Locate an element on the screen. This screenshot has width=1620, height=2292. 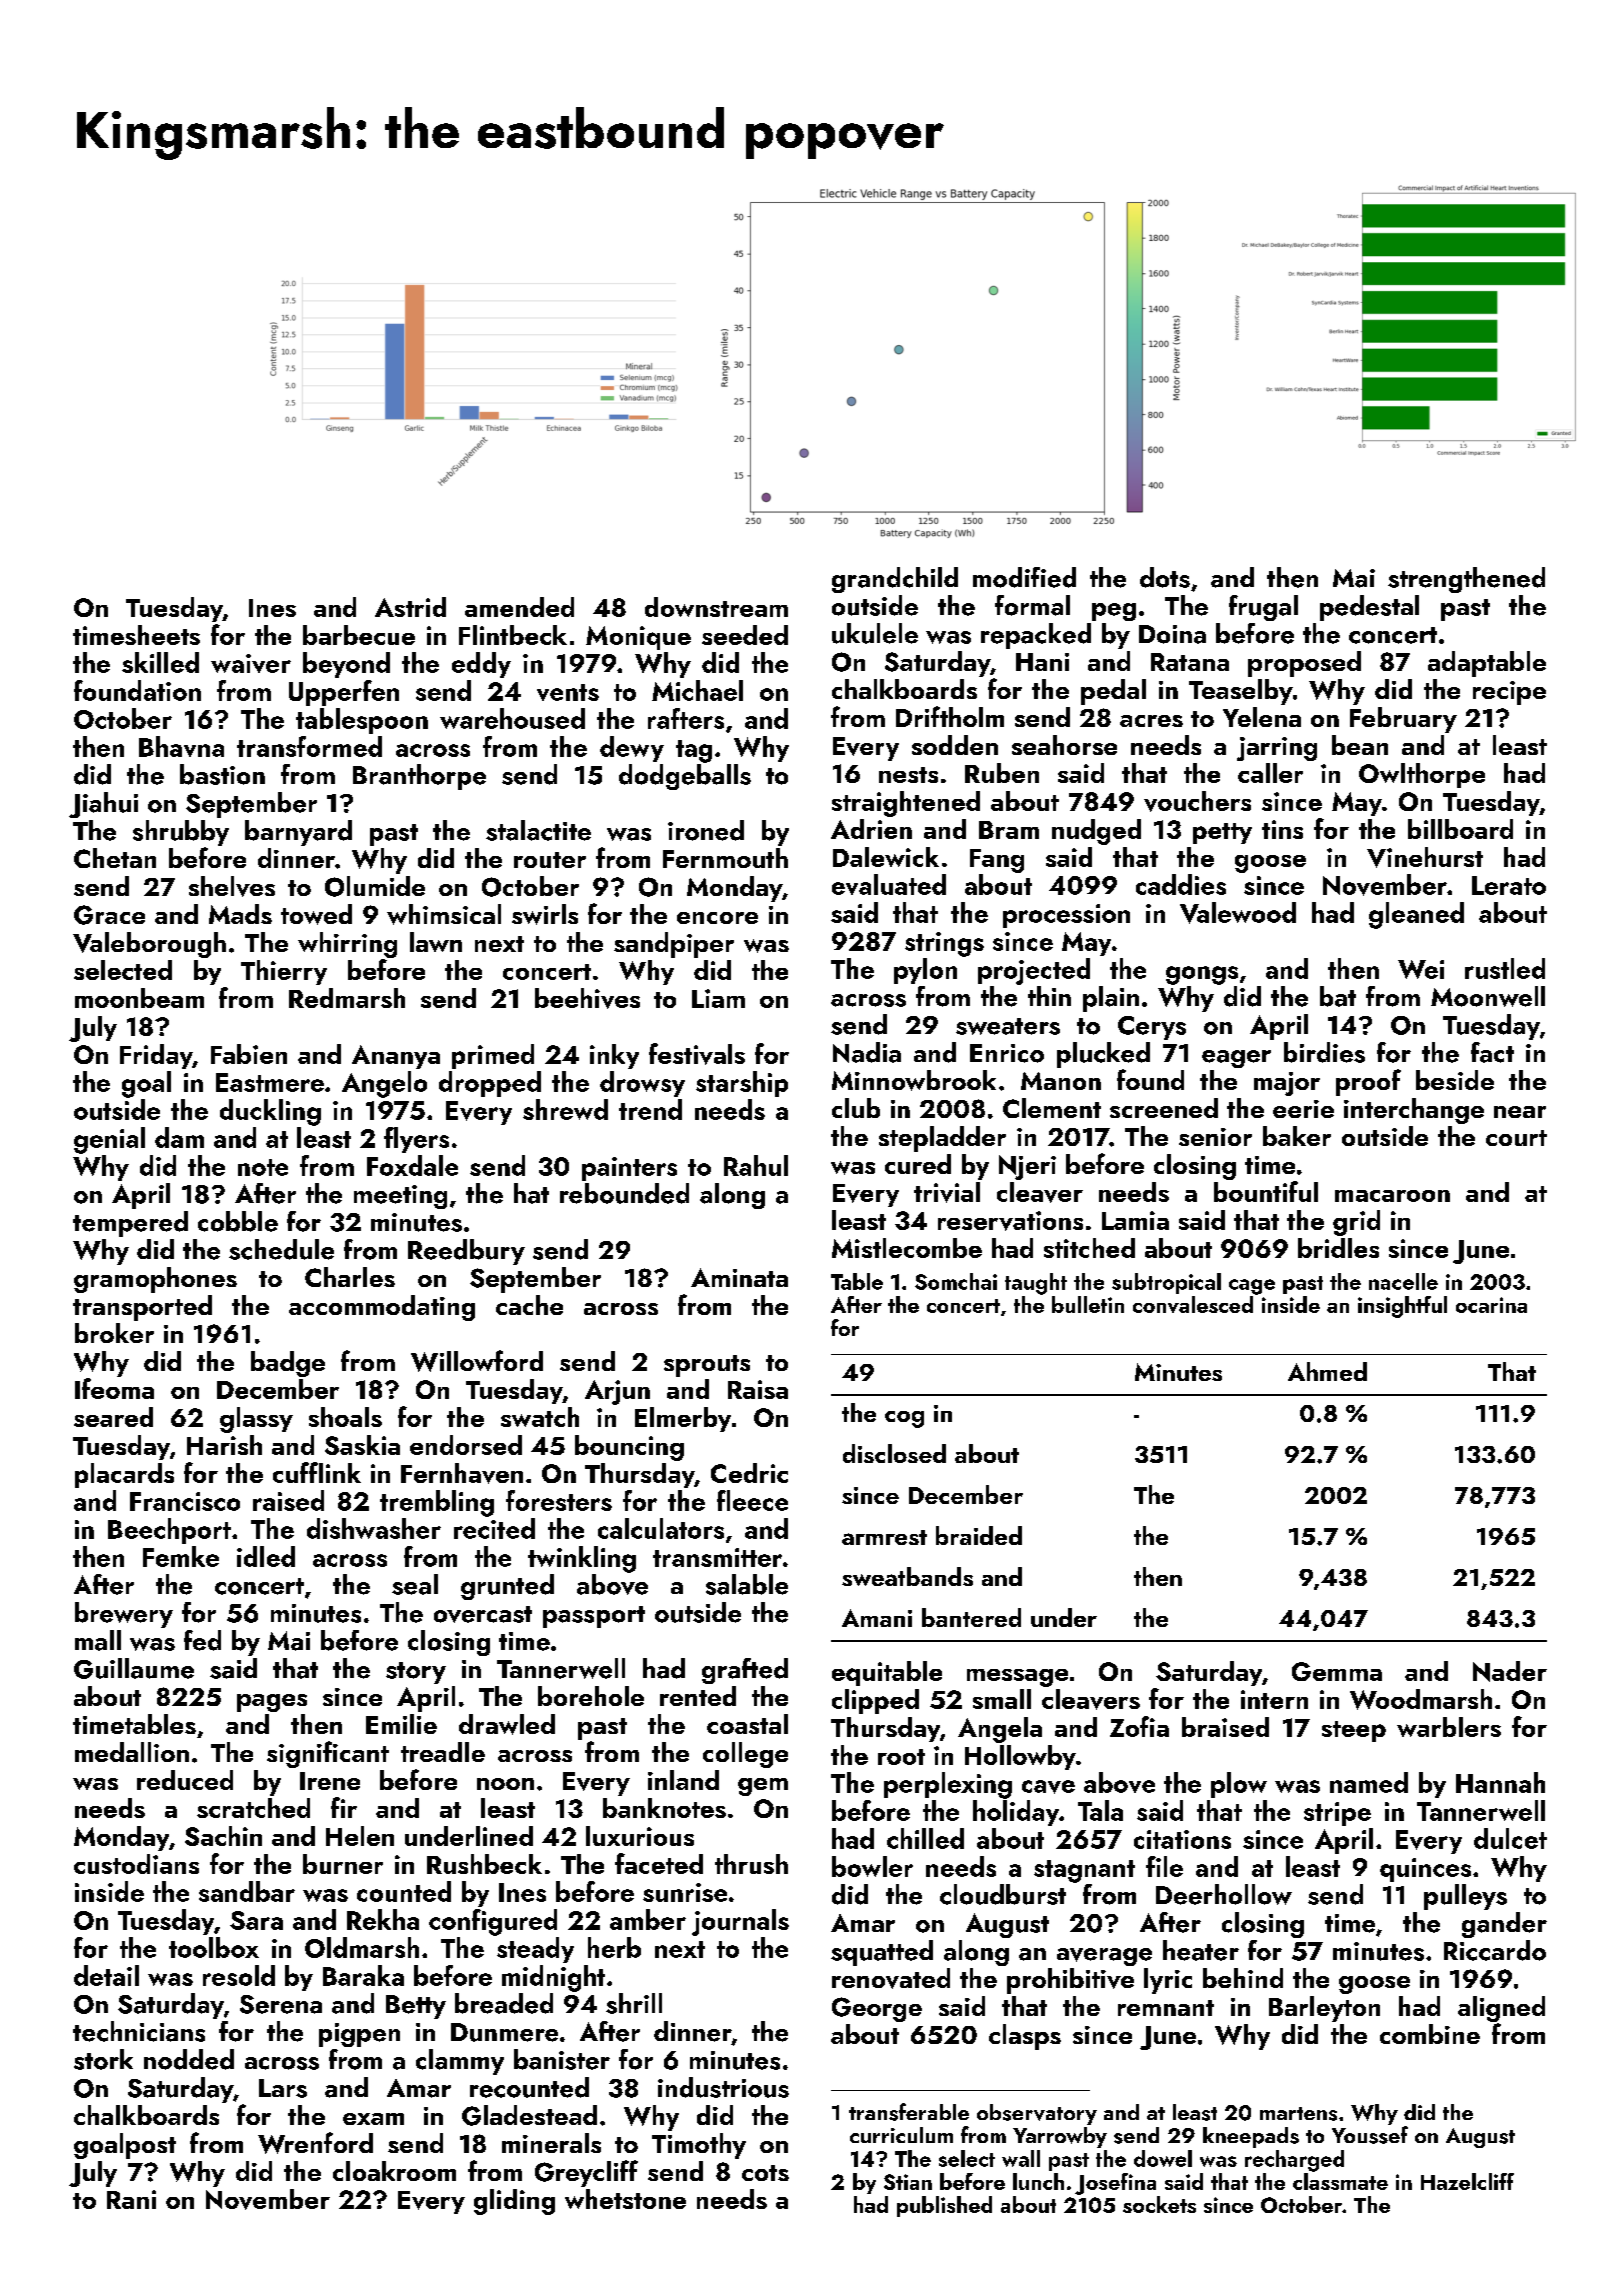
Fang is located at coordinates (997, 861).
